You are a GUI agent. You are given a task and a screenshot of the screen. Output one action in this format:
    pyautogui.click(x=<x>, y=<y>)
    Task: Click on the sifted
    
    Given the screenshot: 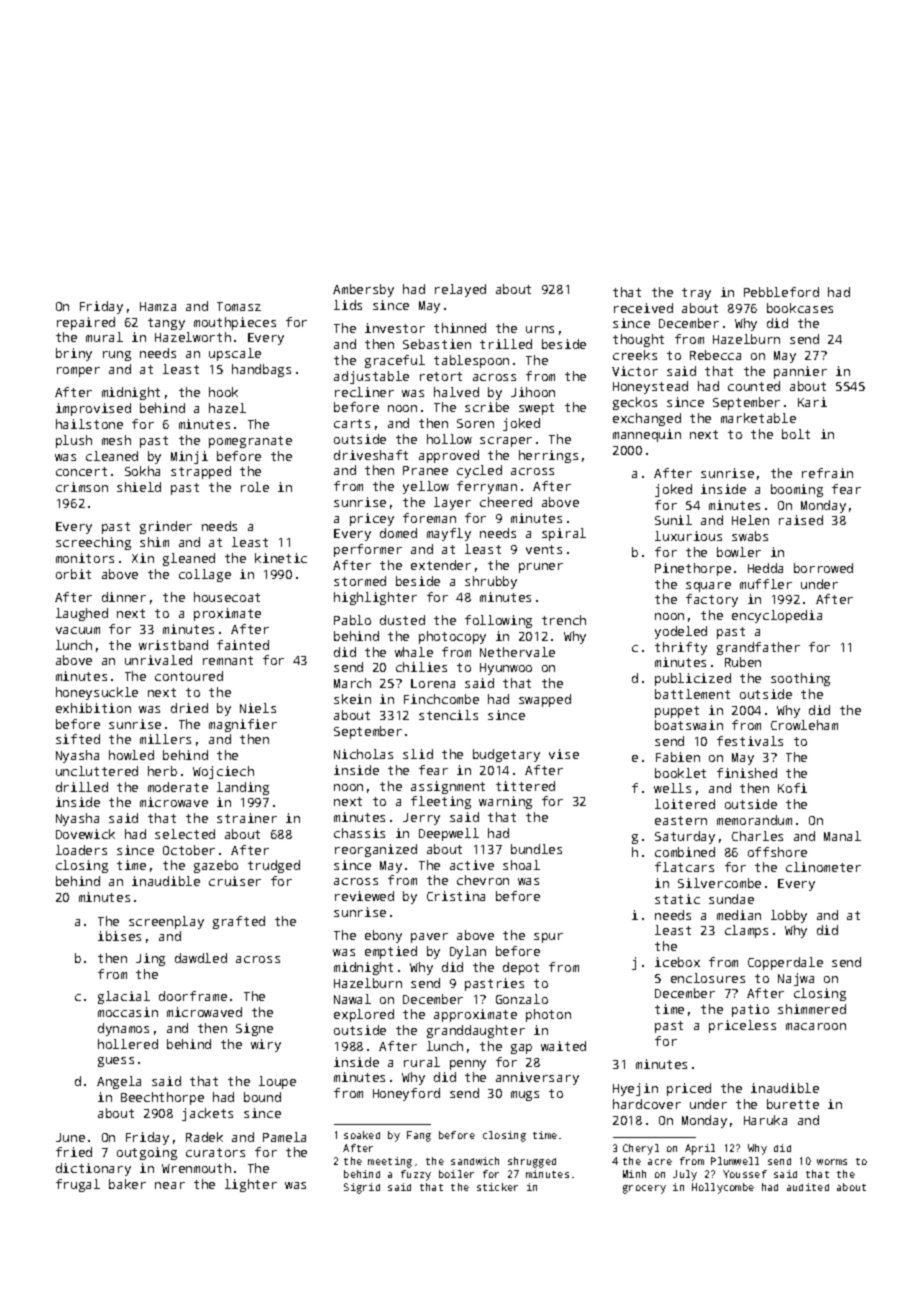 What is the action you would take?
    pyautogui.click(x=78, y=739)
